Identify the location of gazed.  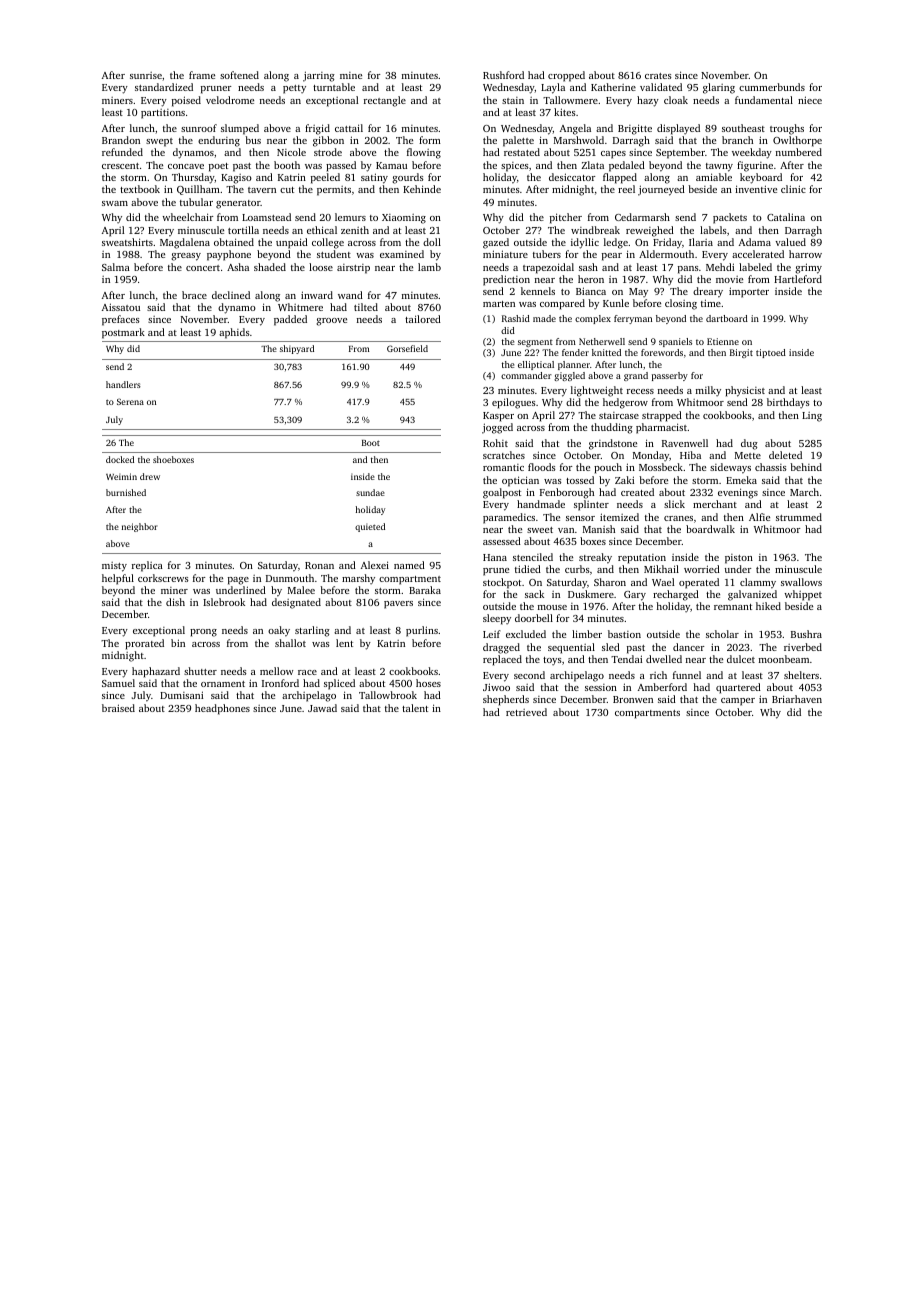
(496, 243).
